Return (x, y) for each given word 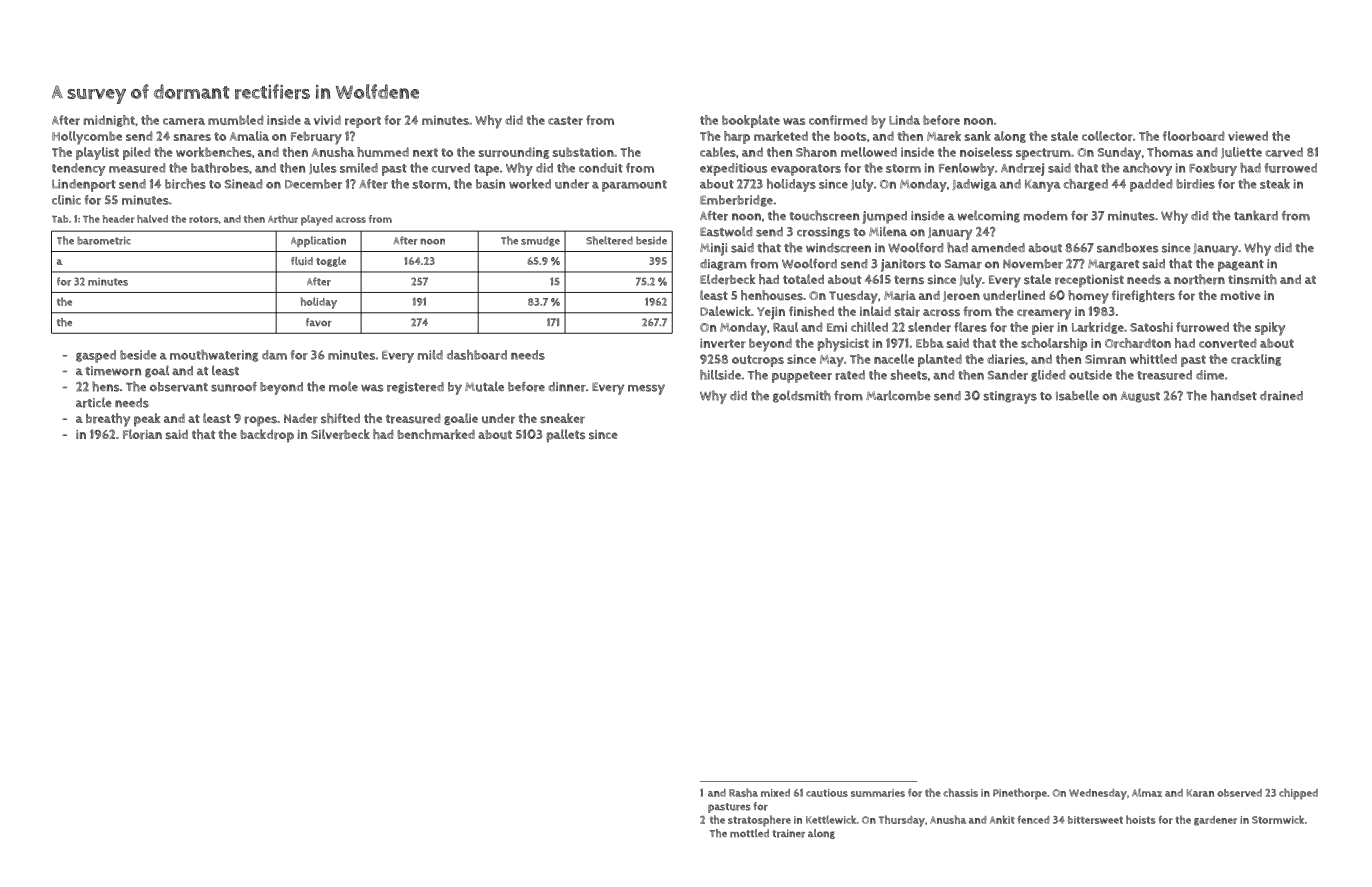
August (1140, 397)
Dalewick (725, 311)
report (363, 122)
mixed (775, 793)
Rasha (743, 792)
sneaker (562, 418)
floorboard (1193, 136)
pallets (566, 436)
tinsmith (1252, 279)
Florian (142, 434)
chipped (1298, 794)
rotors (204, 219)
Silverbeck (340, 434)
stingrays (1010, 397)
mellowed (869, 152)
